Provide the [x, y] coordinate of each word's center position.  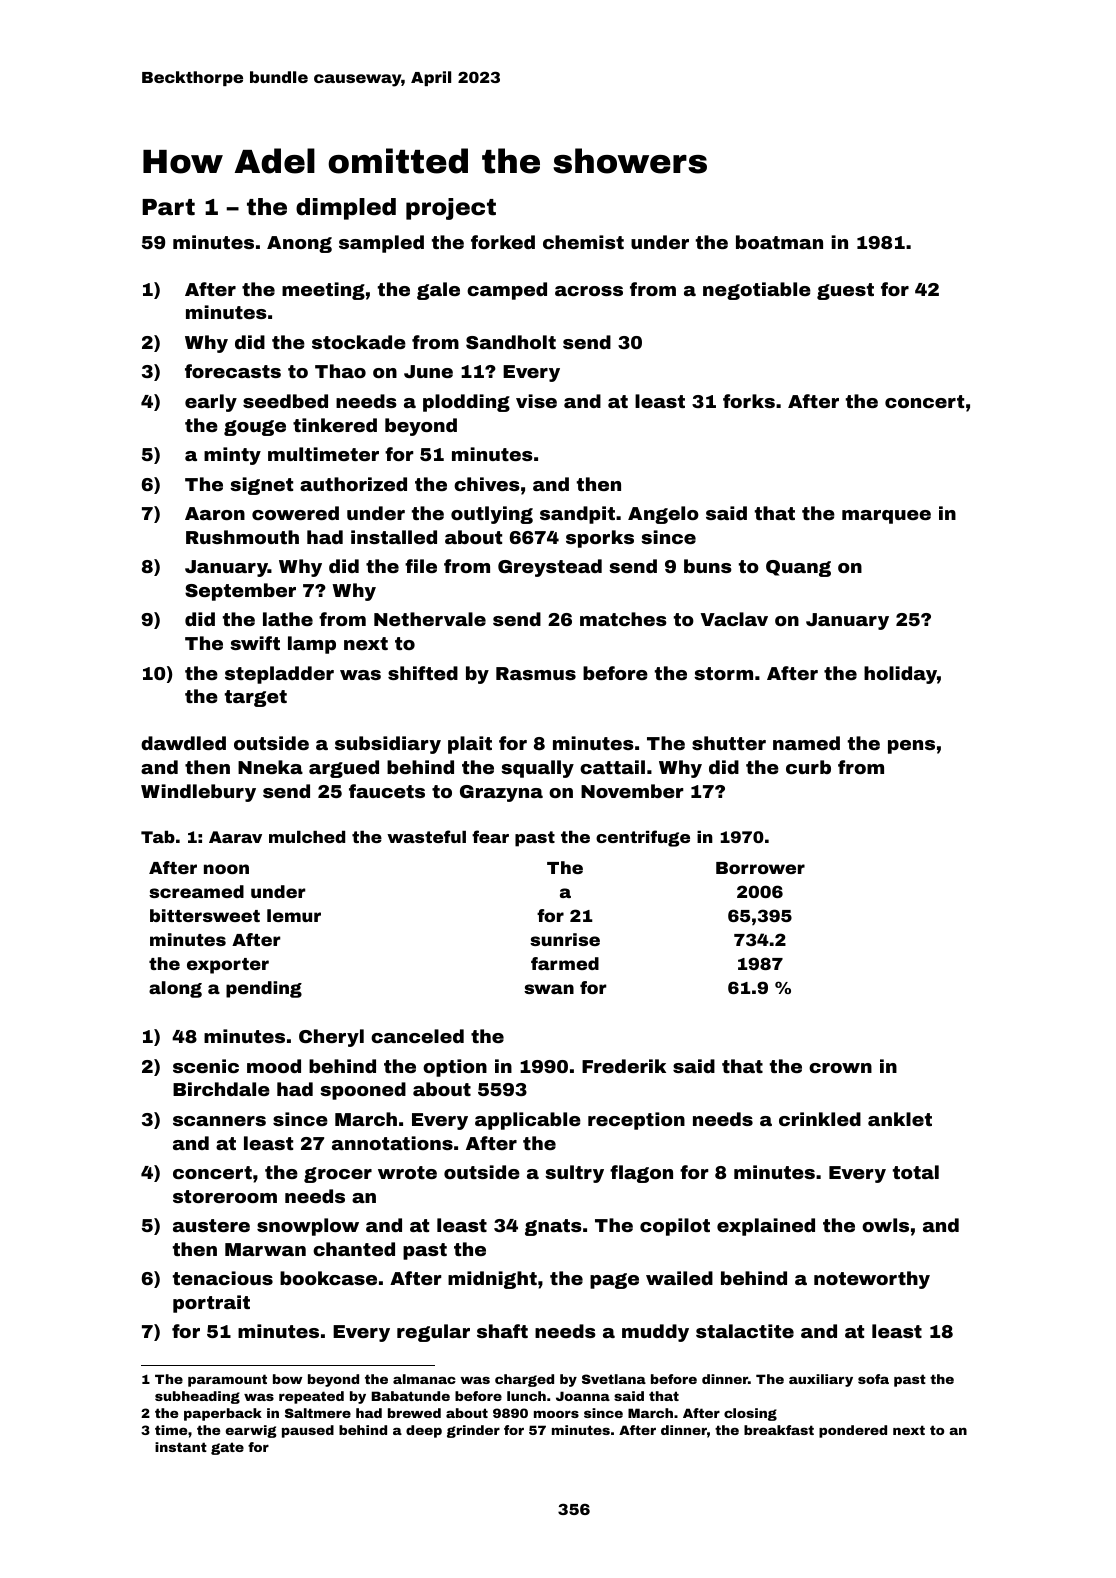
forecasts [233, 371]
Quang [798, 568]
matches [623, 619]
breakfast [779, 1430]
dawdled [183, 743]
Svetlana [614, 1379]
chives [487, 484]
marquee [886, 517]
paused [308, 1431]
